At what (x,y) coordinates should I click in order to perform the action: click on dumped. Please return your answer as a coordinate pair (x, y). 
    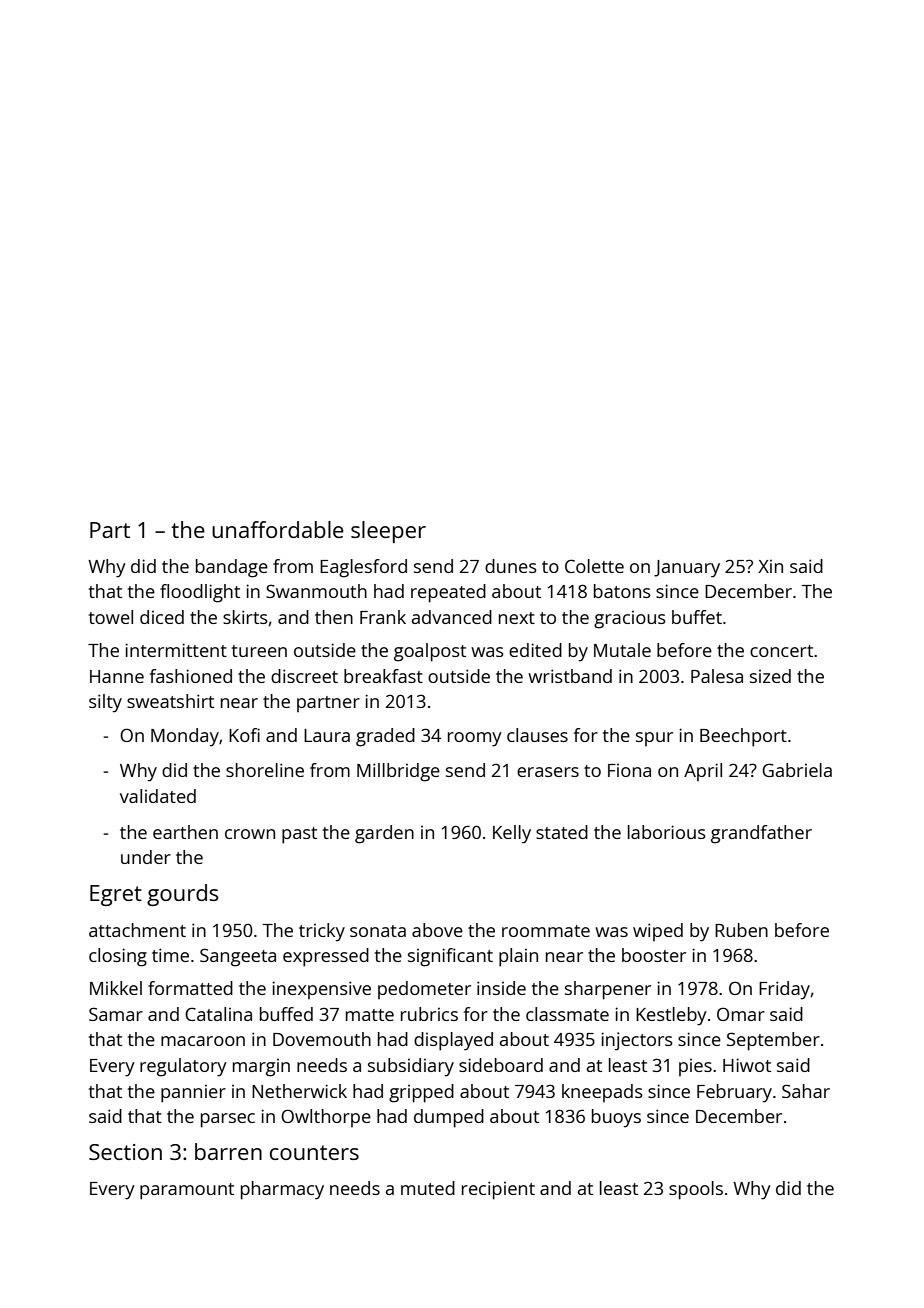
    Looking at the image, I should click on (449, 1118).
